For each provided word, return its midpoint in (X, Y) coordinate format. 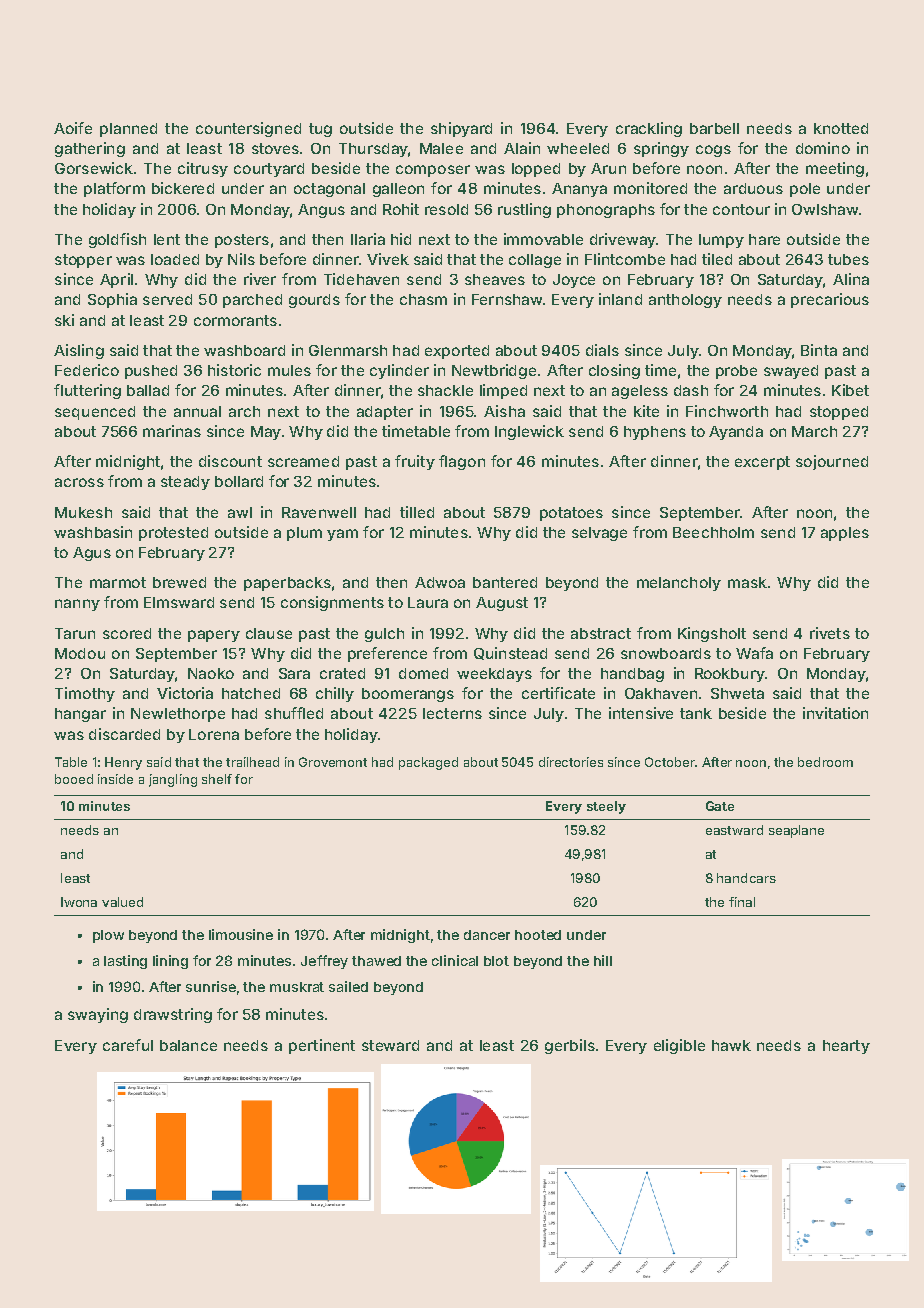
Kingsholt (712, 634)
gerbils (570, 1046)
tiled (717, 259)
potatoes (571, 514)
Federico (87, 370)
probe (736, 372)
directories (571, 762)
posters (242, 241)
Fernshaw (507, 299)
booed (74, 779)
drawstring (173, 1015)
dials (602, 350)
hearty (846, 1047)
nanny (77, 605)
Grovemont (333, 762)
